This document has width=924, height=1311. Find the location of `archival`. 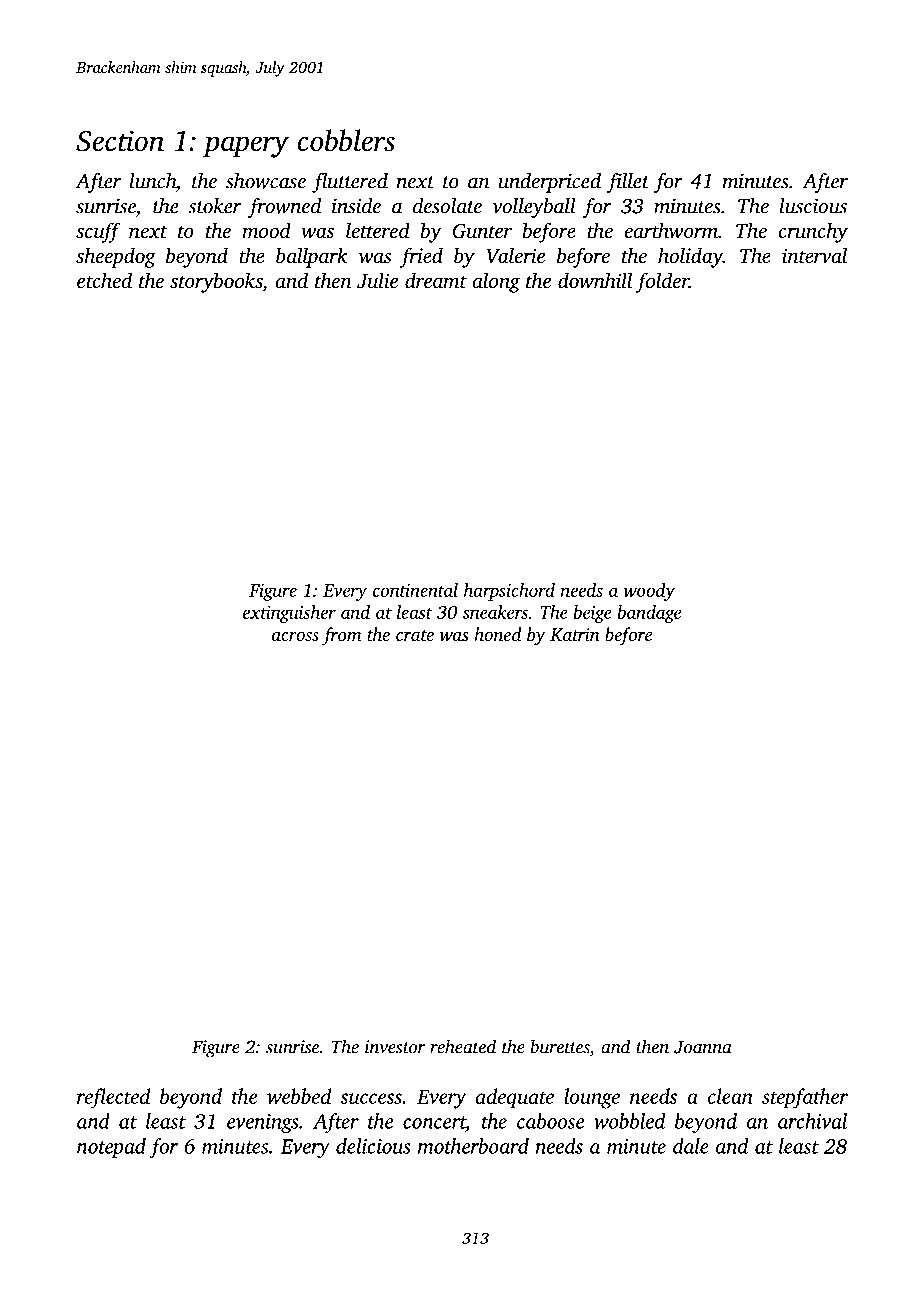

archival is located at coordinates (812, 1121).
